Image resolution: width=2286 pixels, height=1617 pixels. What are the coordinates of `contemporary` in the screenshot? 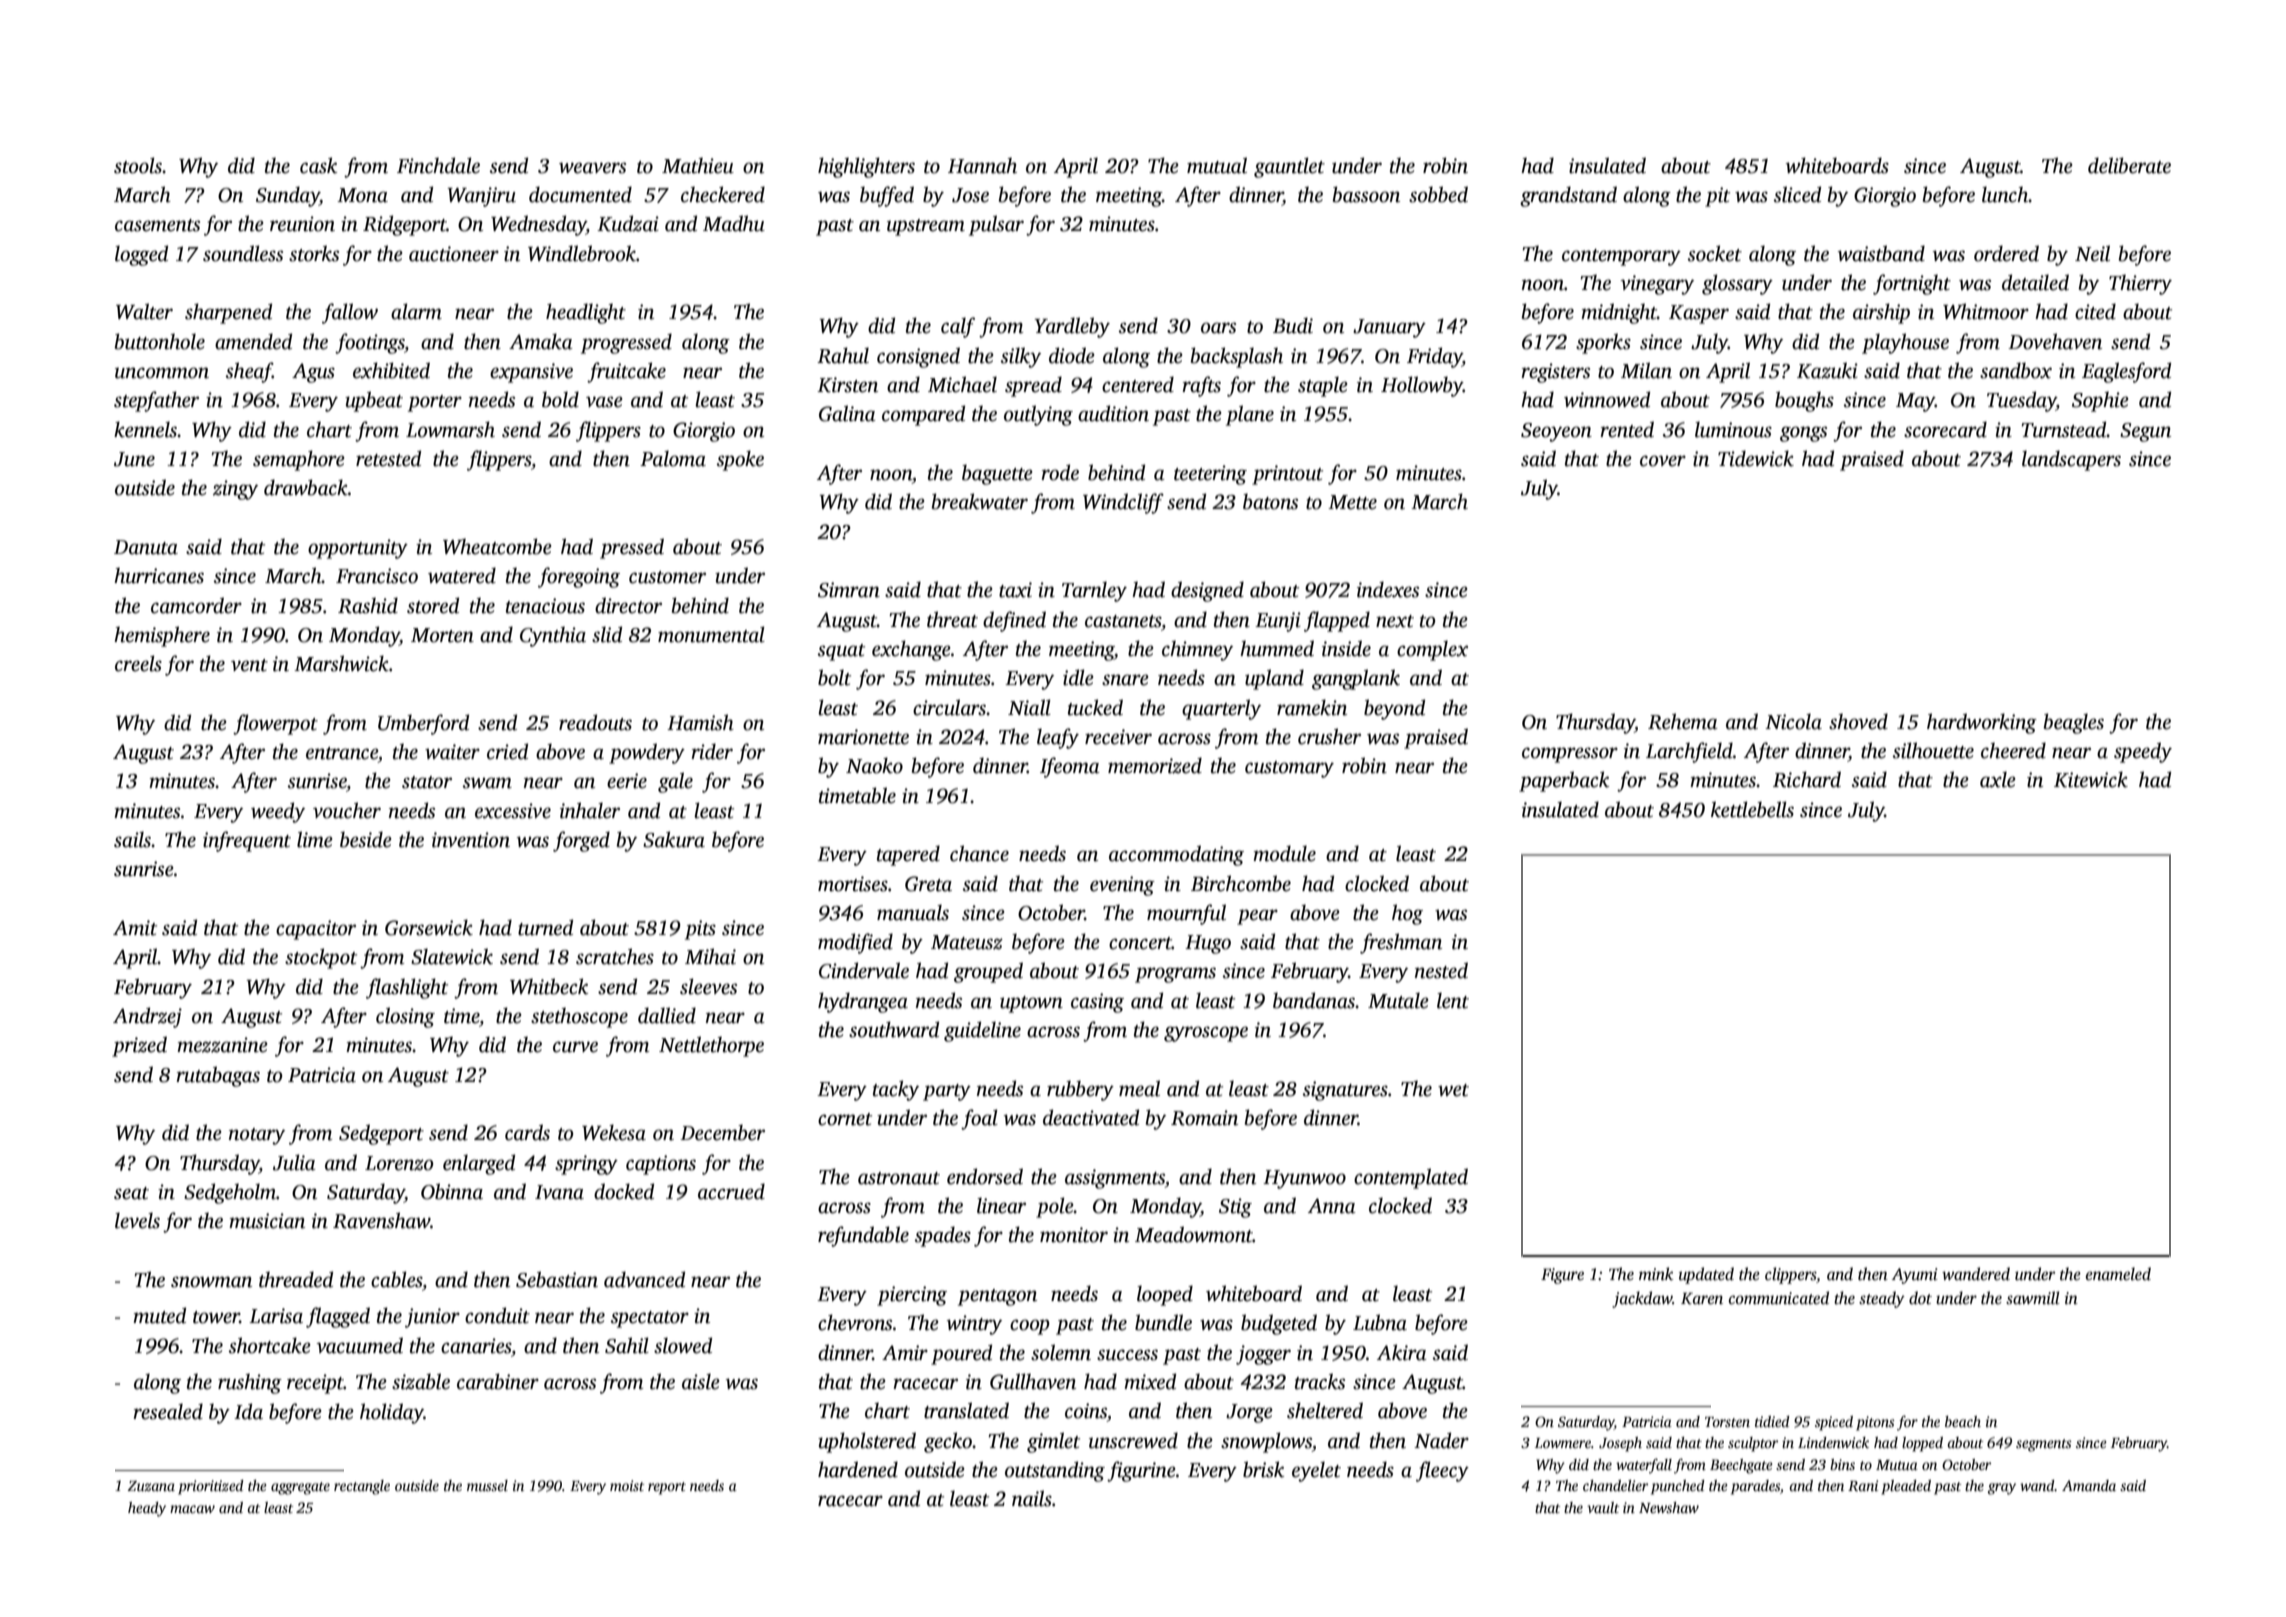 It's located at (1621, 257).
